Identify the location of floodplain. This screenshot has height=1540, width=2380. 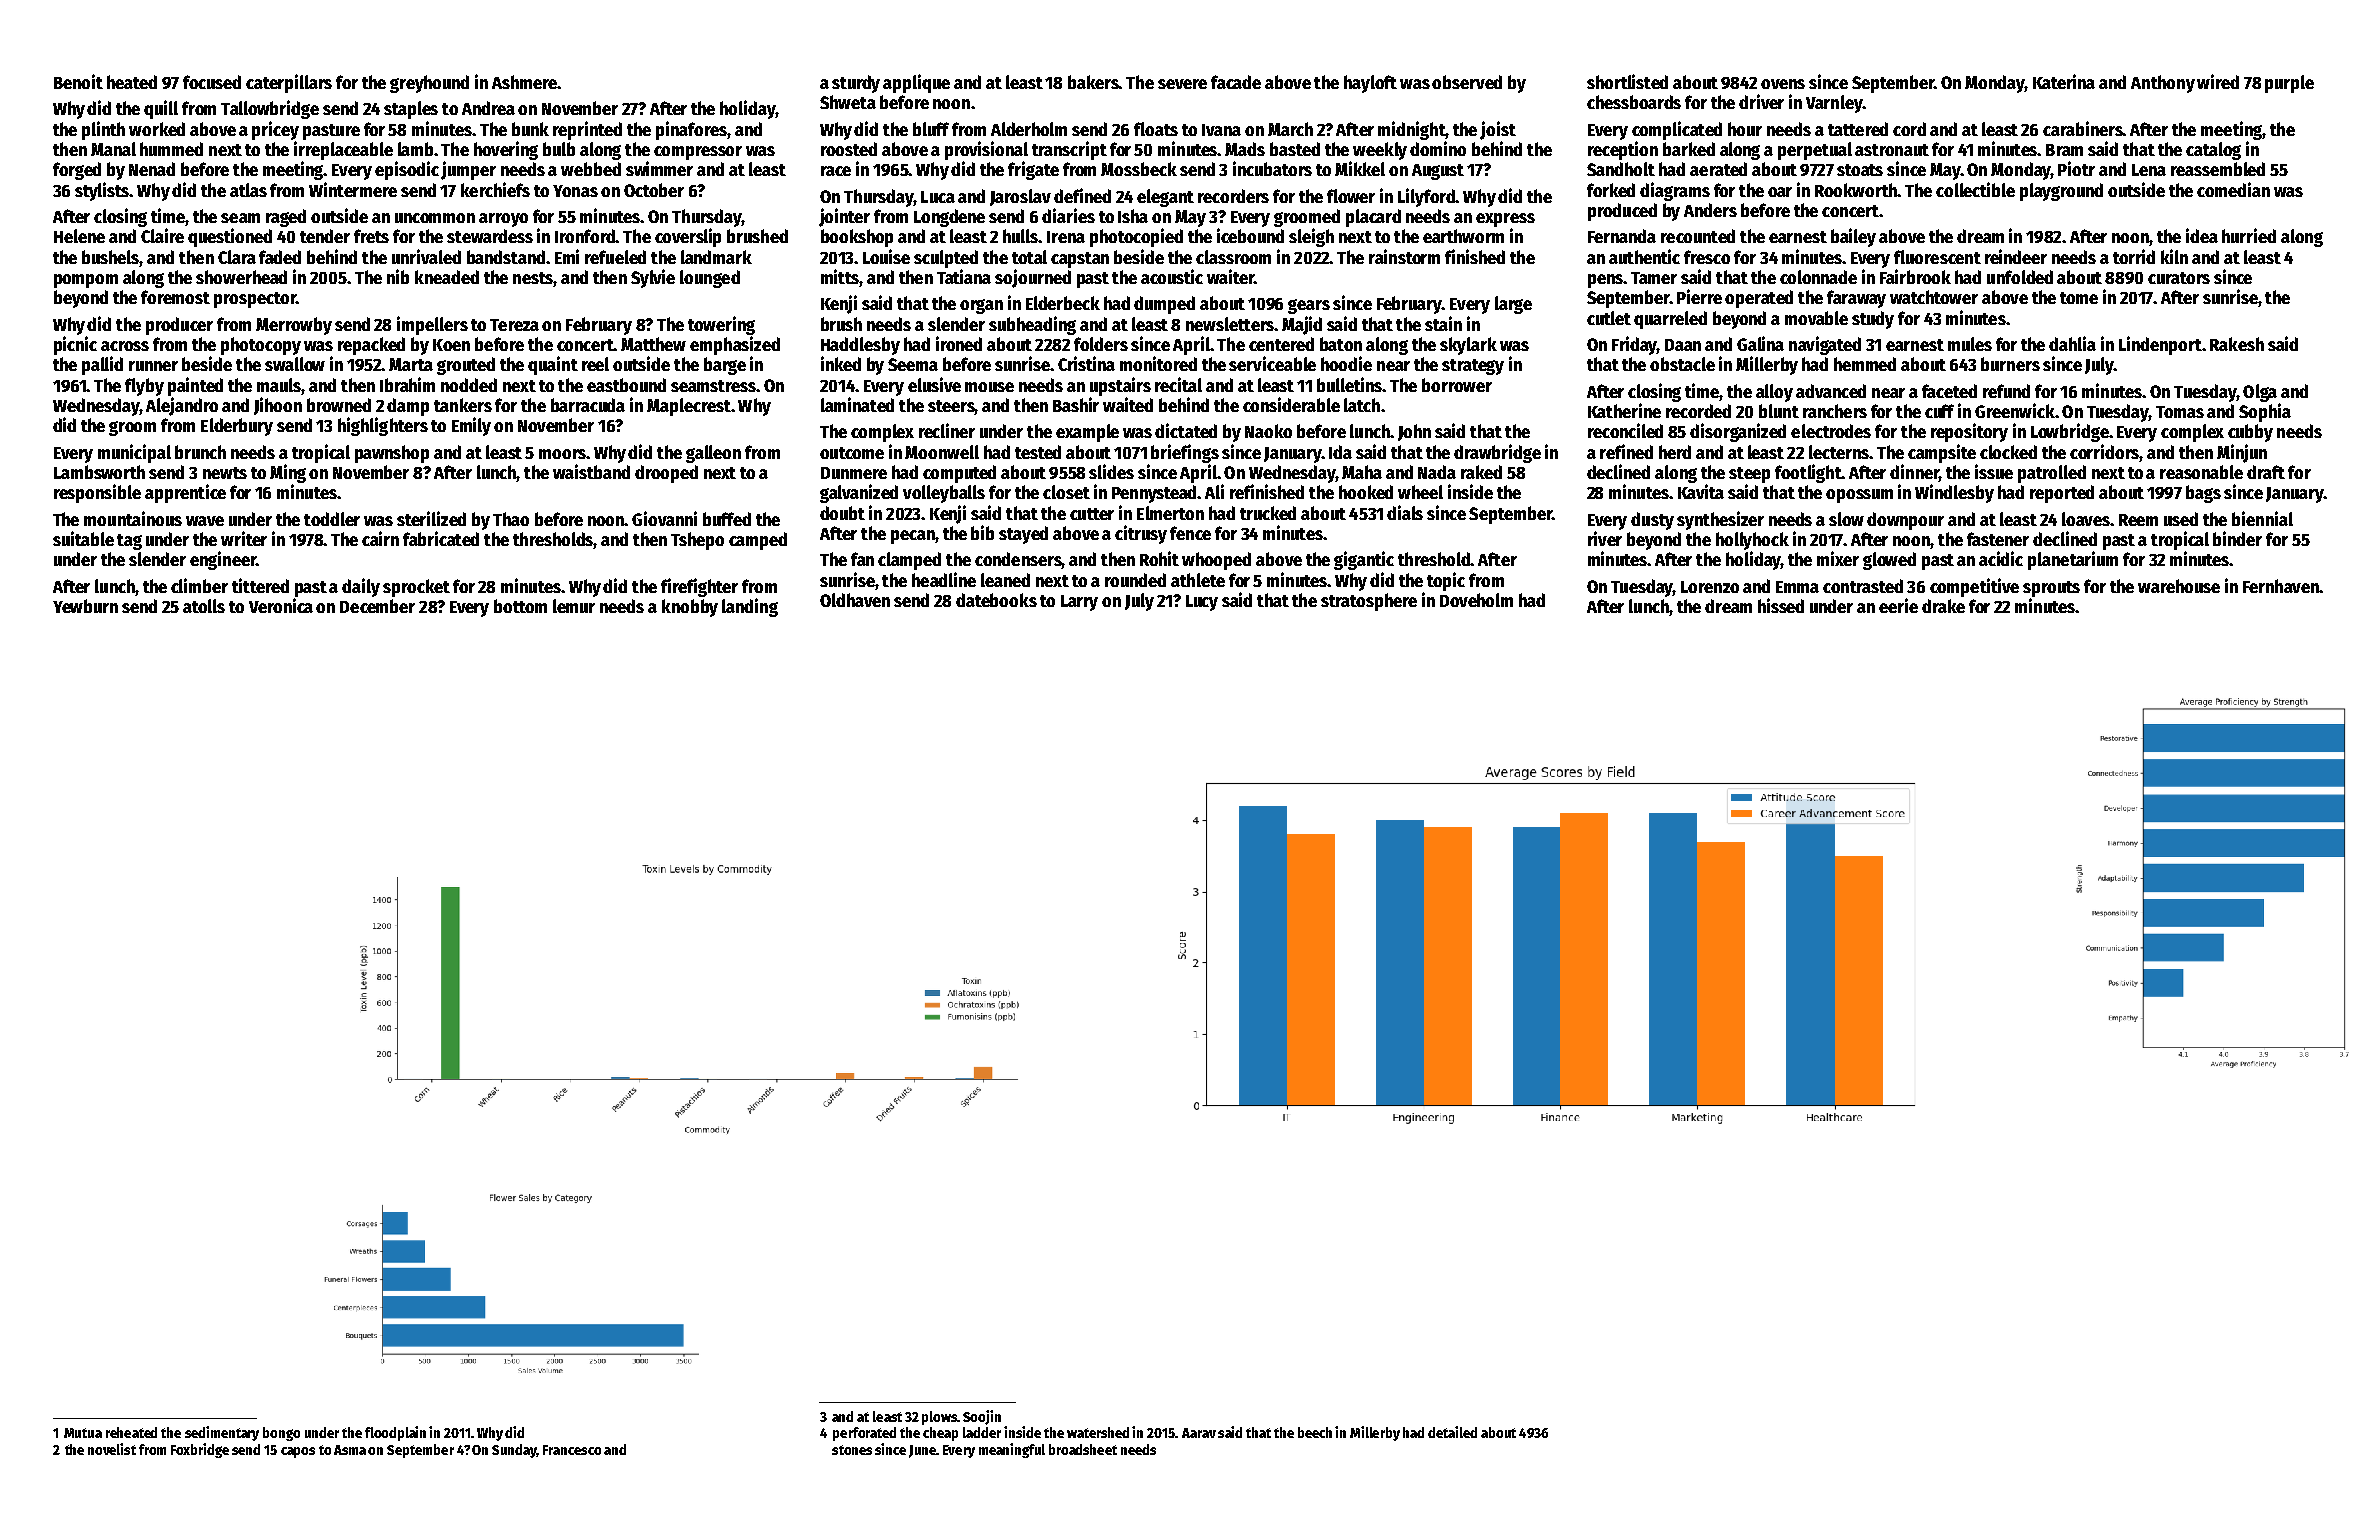
(395, 1433).
